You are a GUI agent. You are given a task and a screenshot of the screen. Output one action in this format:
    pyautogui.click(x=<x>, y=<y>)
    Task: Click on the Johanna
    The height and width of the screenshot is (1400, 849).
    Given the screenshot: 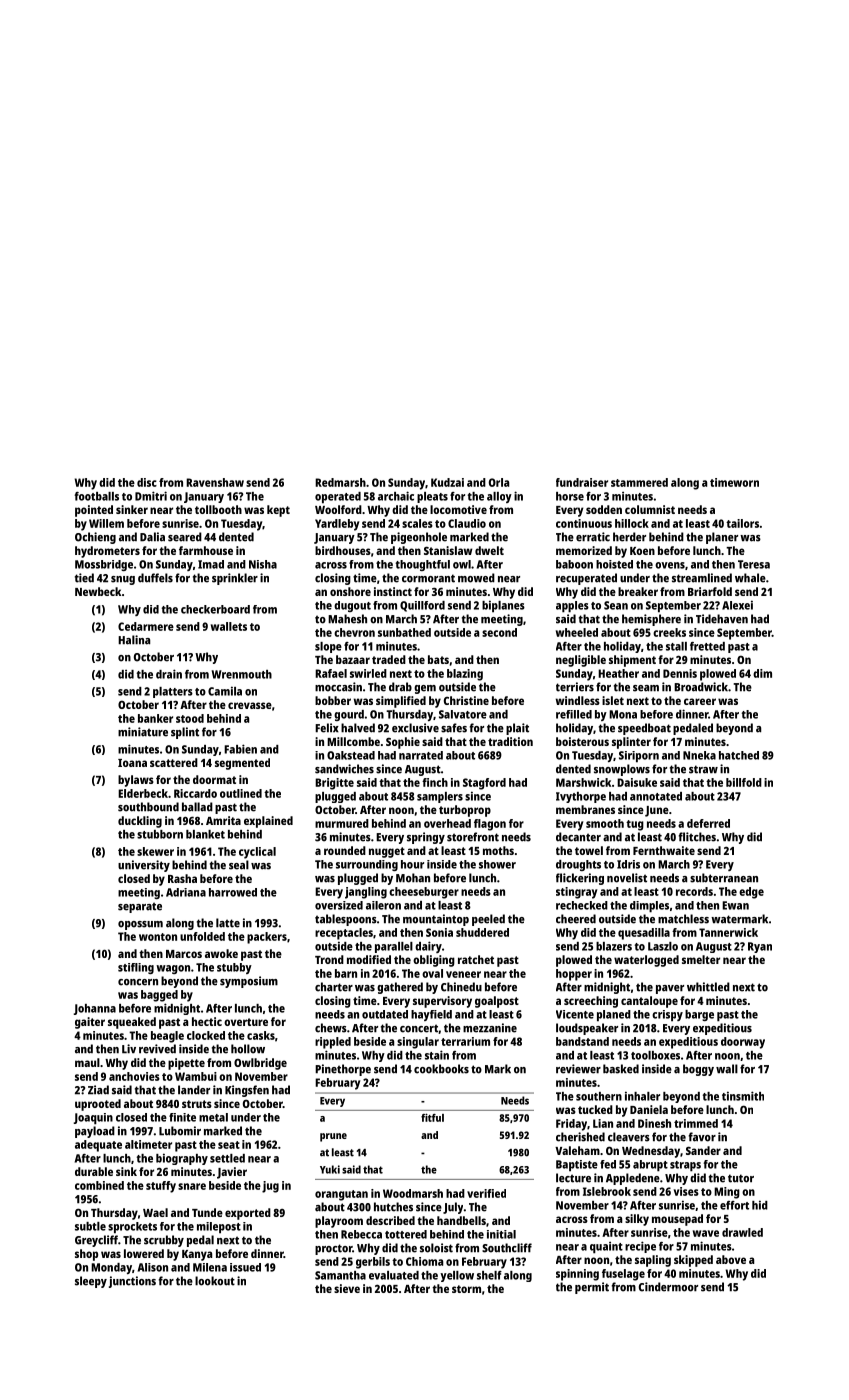 What is the action you would take?
    pyautogui.click(x=95, y=1009)
